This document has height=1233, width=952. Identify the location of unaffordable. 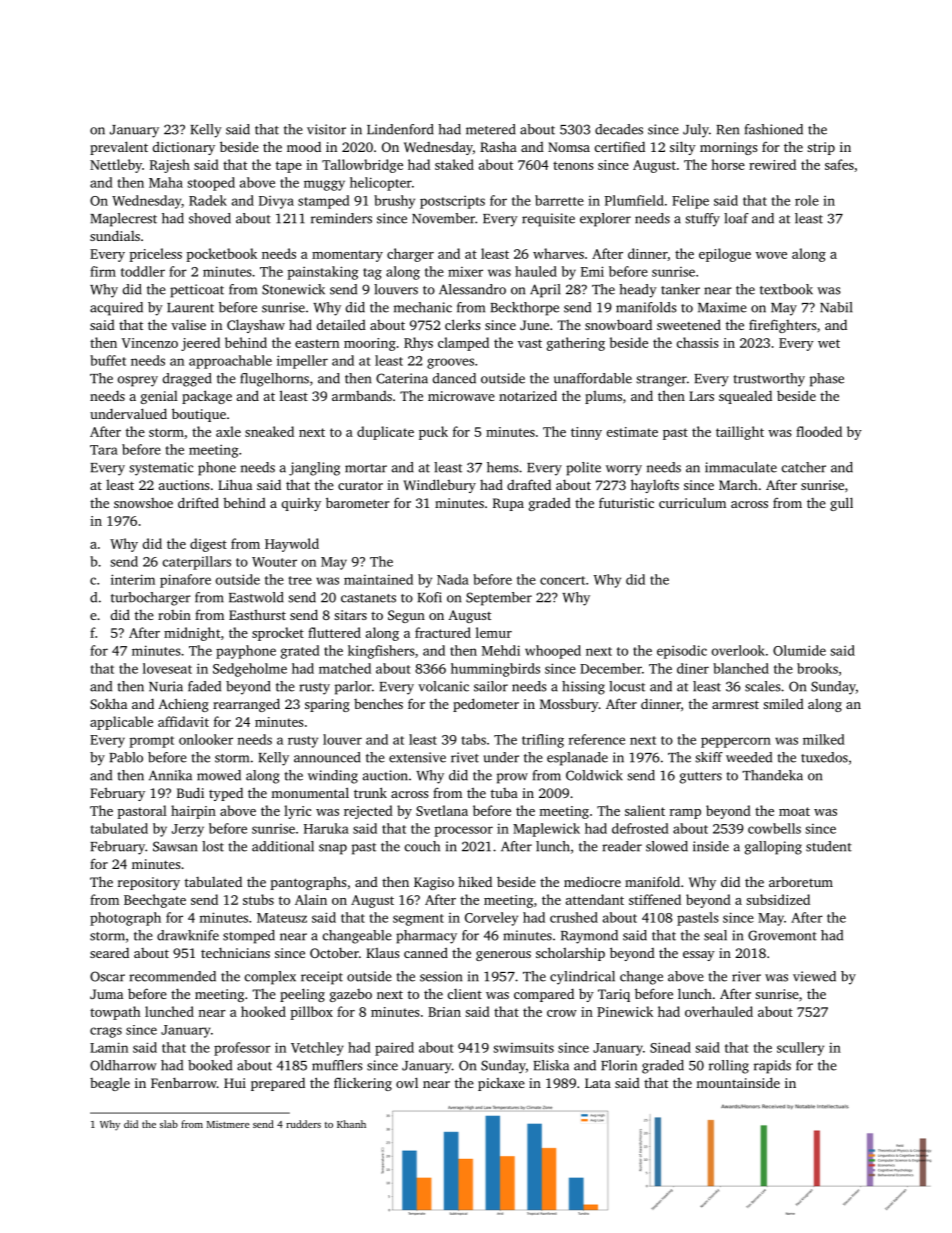
(593, 378).
